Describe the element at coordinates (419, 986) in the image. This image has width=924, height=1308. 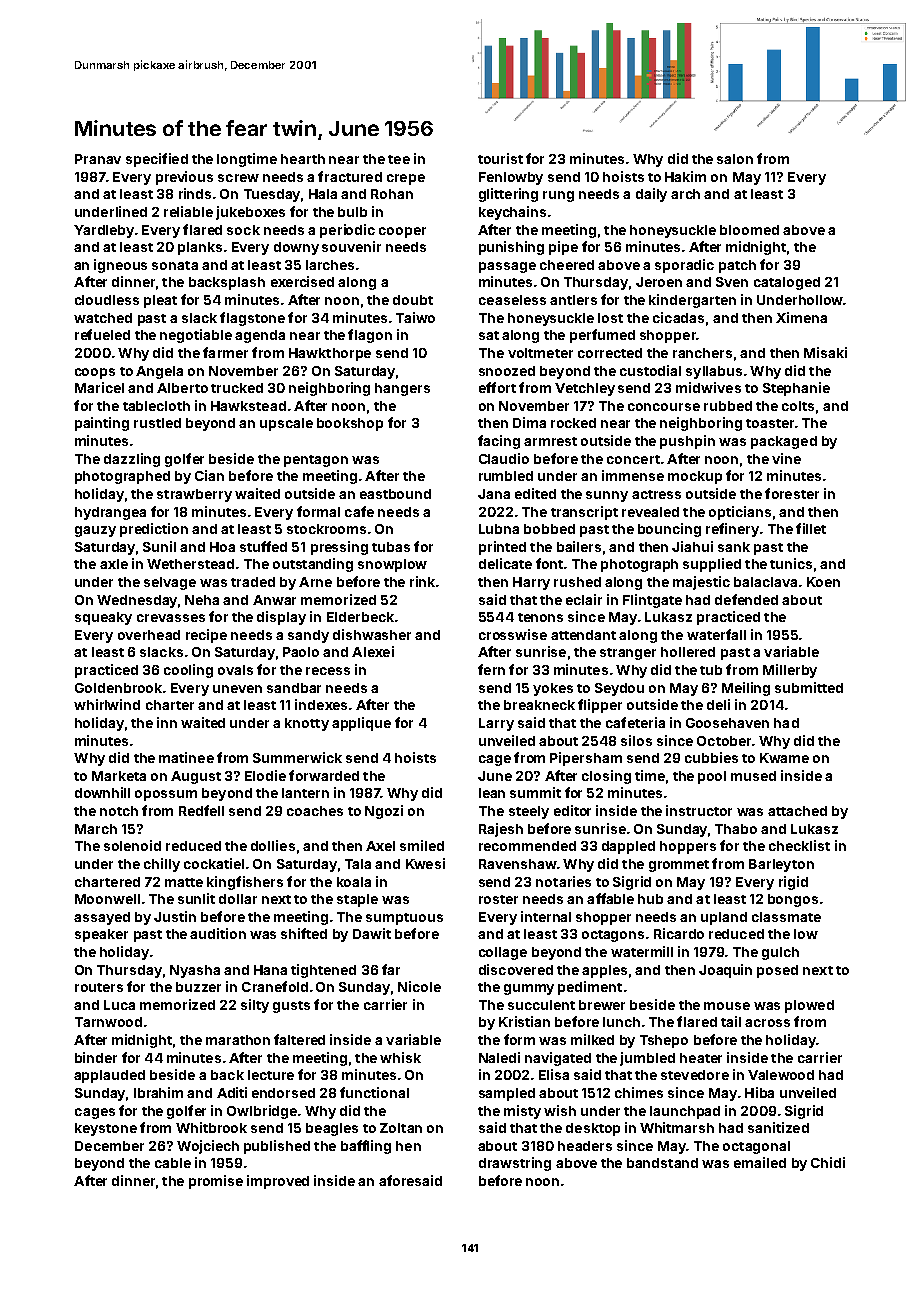
I see `Nicole` at that location.
